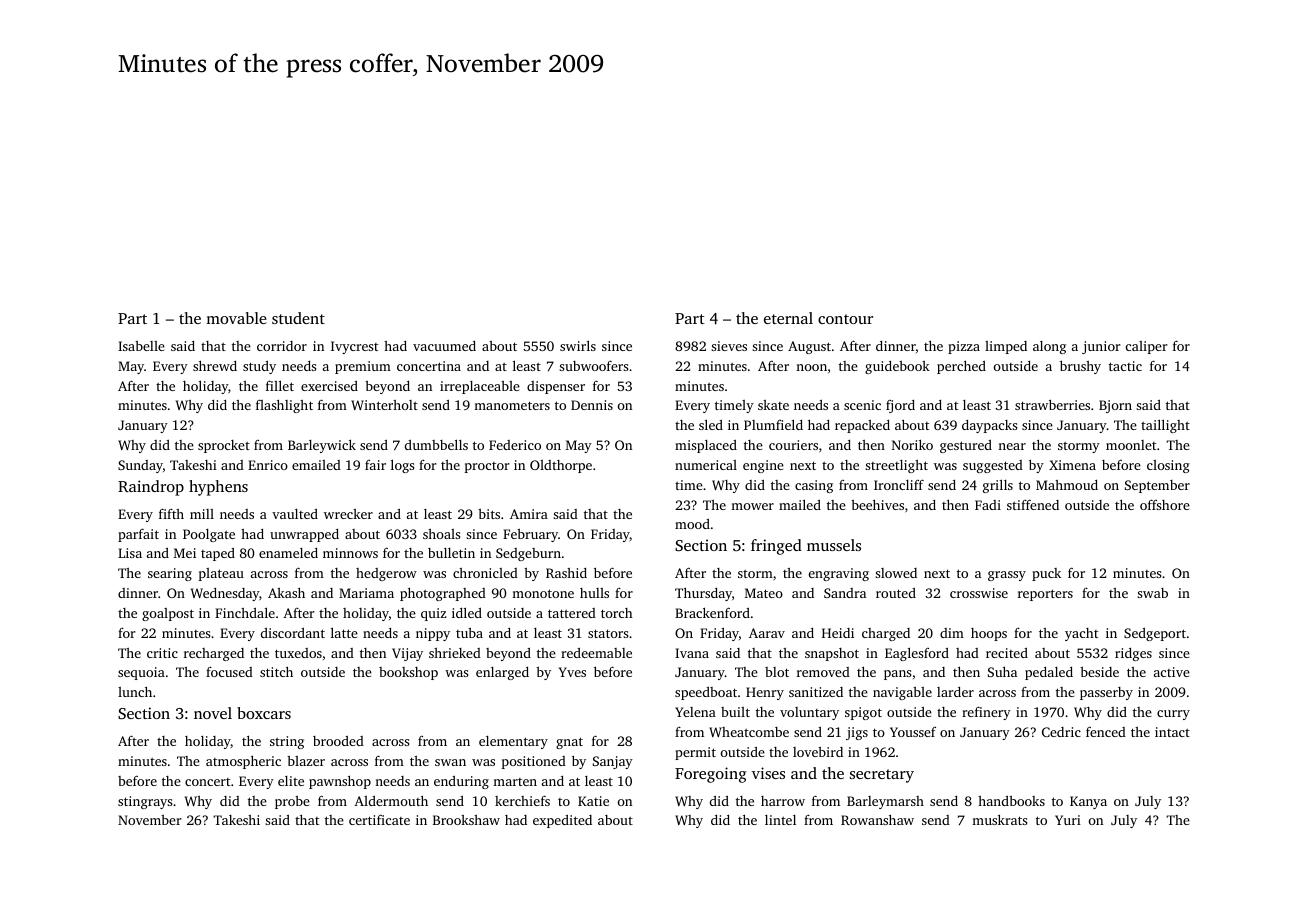  I want to click on enduring, so click(461, 782).
